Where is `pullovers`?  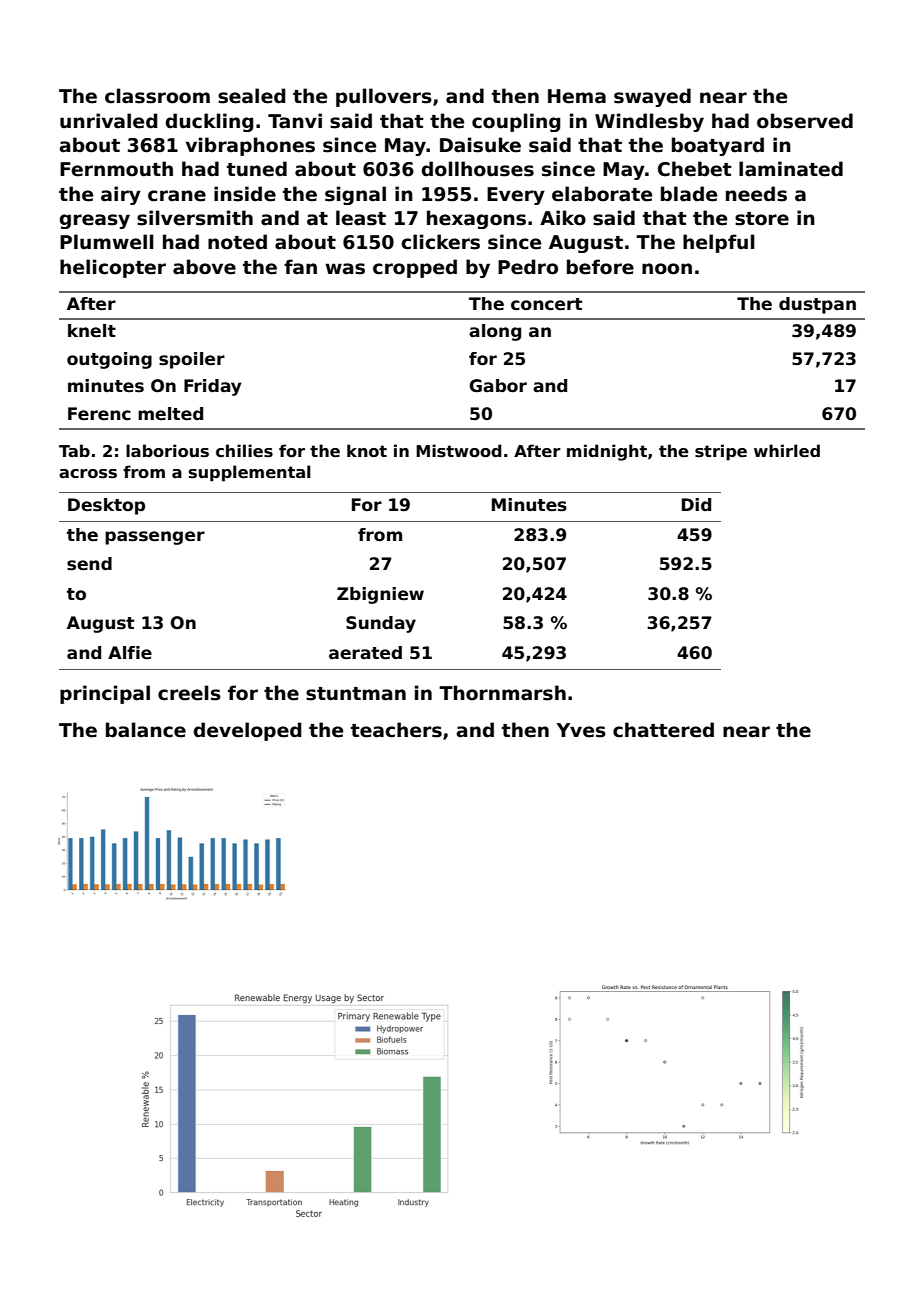
pullovers is located at coordinates (384, 97).
